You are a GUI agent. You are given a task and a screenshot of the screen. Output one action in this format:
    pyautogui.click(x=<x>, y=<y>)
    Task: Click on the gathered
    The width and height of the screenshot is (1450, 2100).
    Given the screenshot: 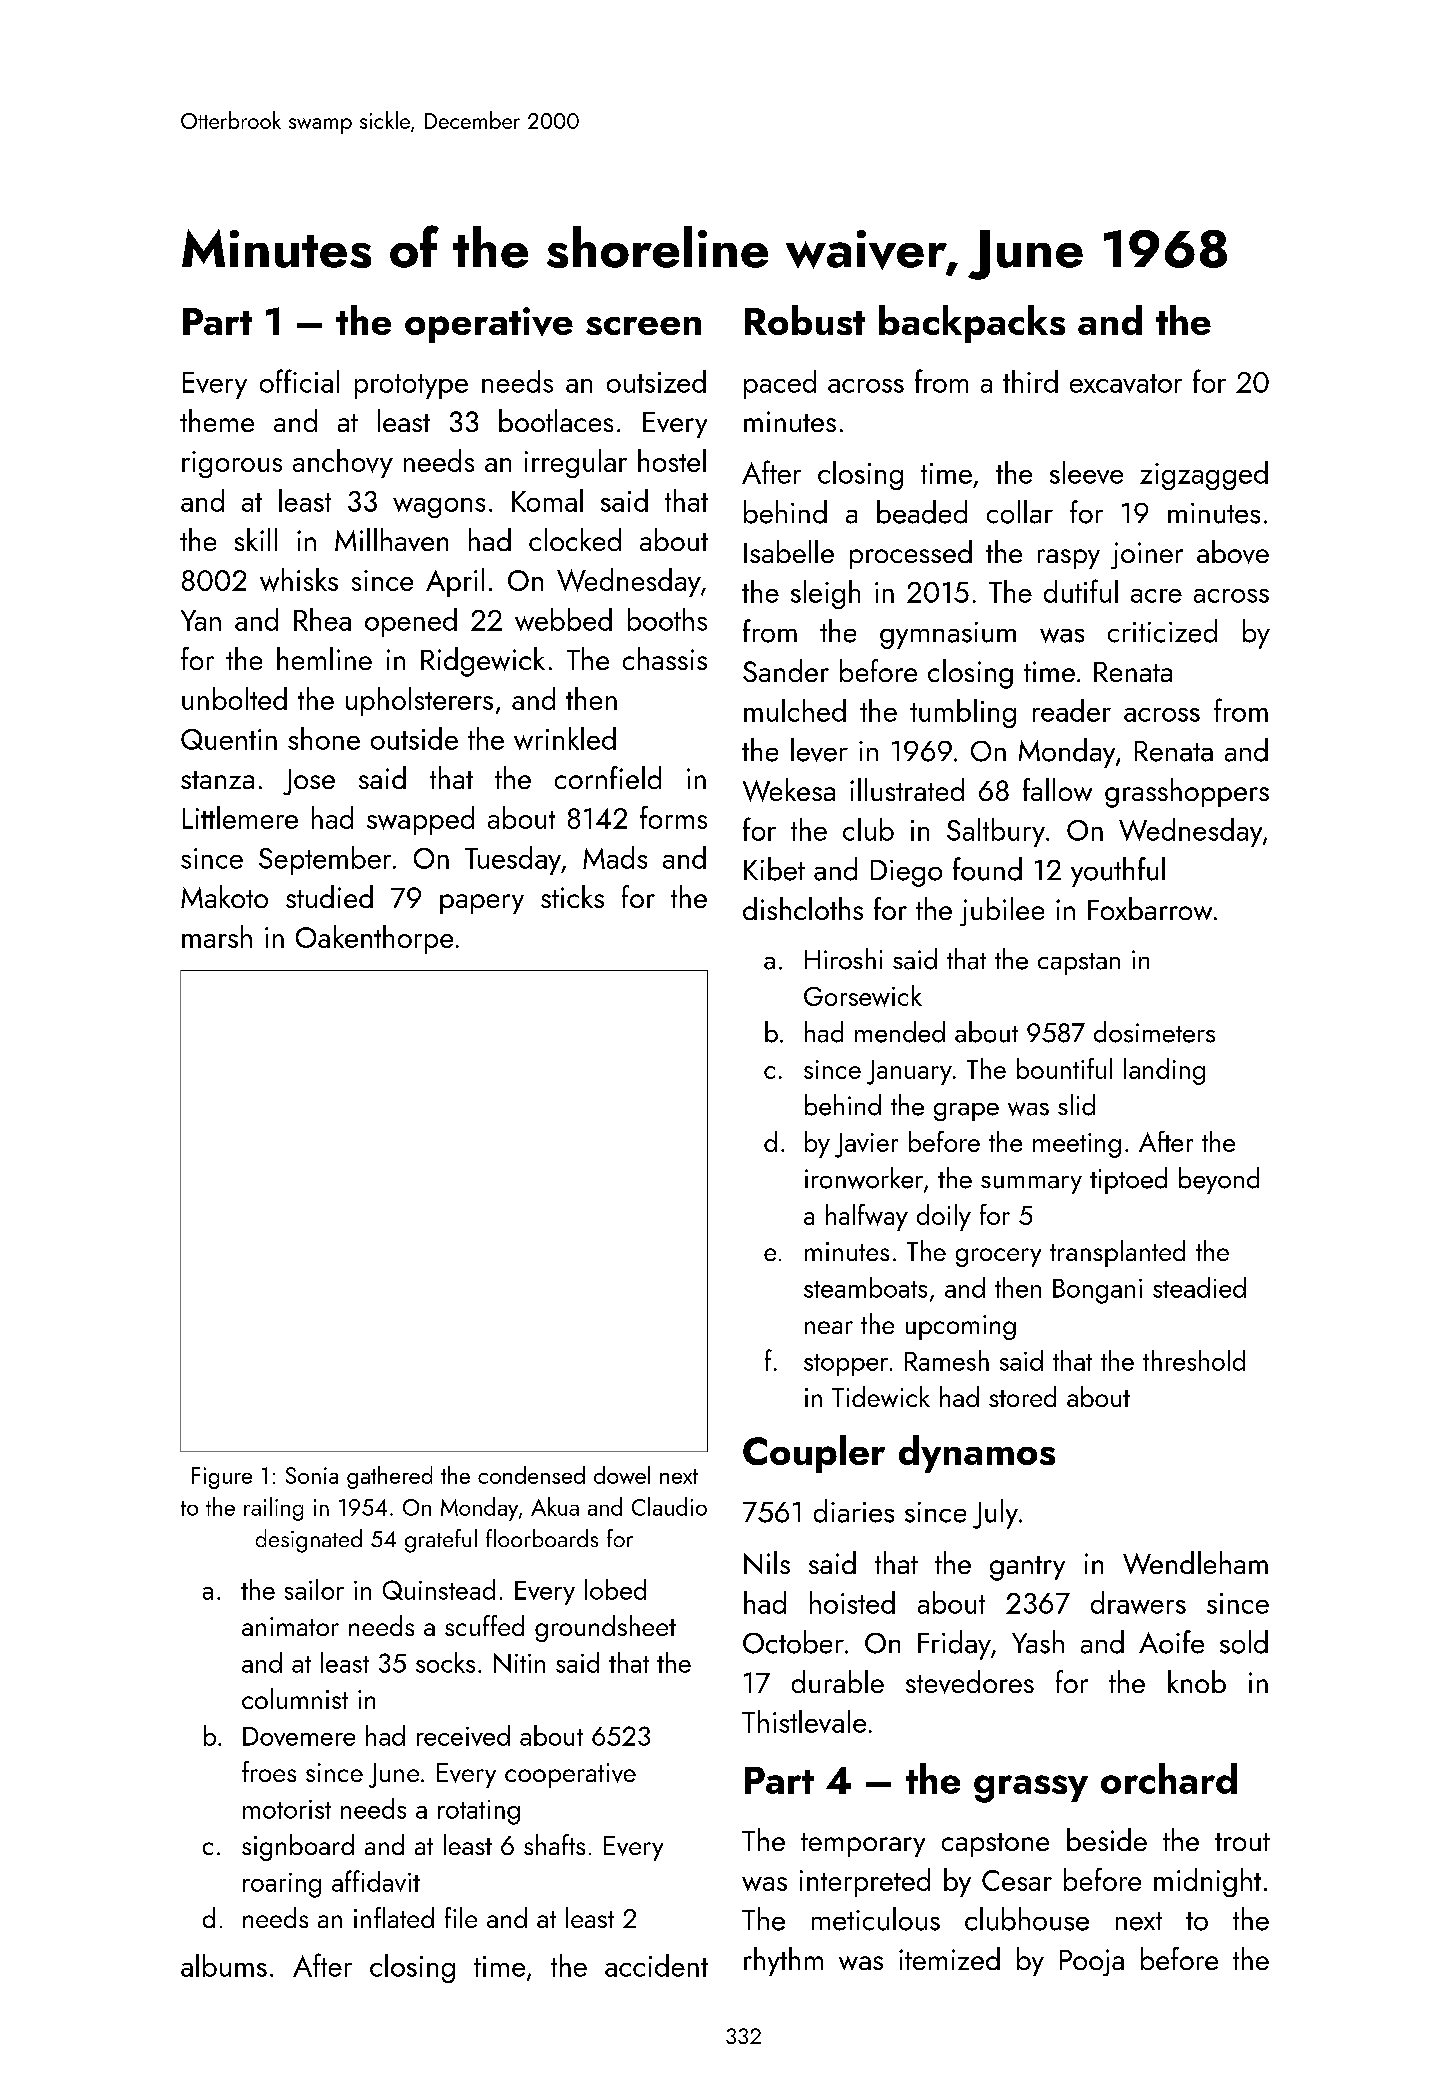 What is the action you would take?
    pyautogui.click(x=389, y=1477)
